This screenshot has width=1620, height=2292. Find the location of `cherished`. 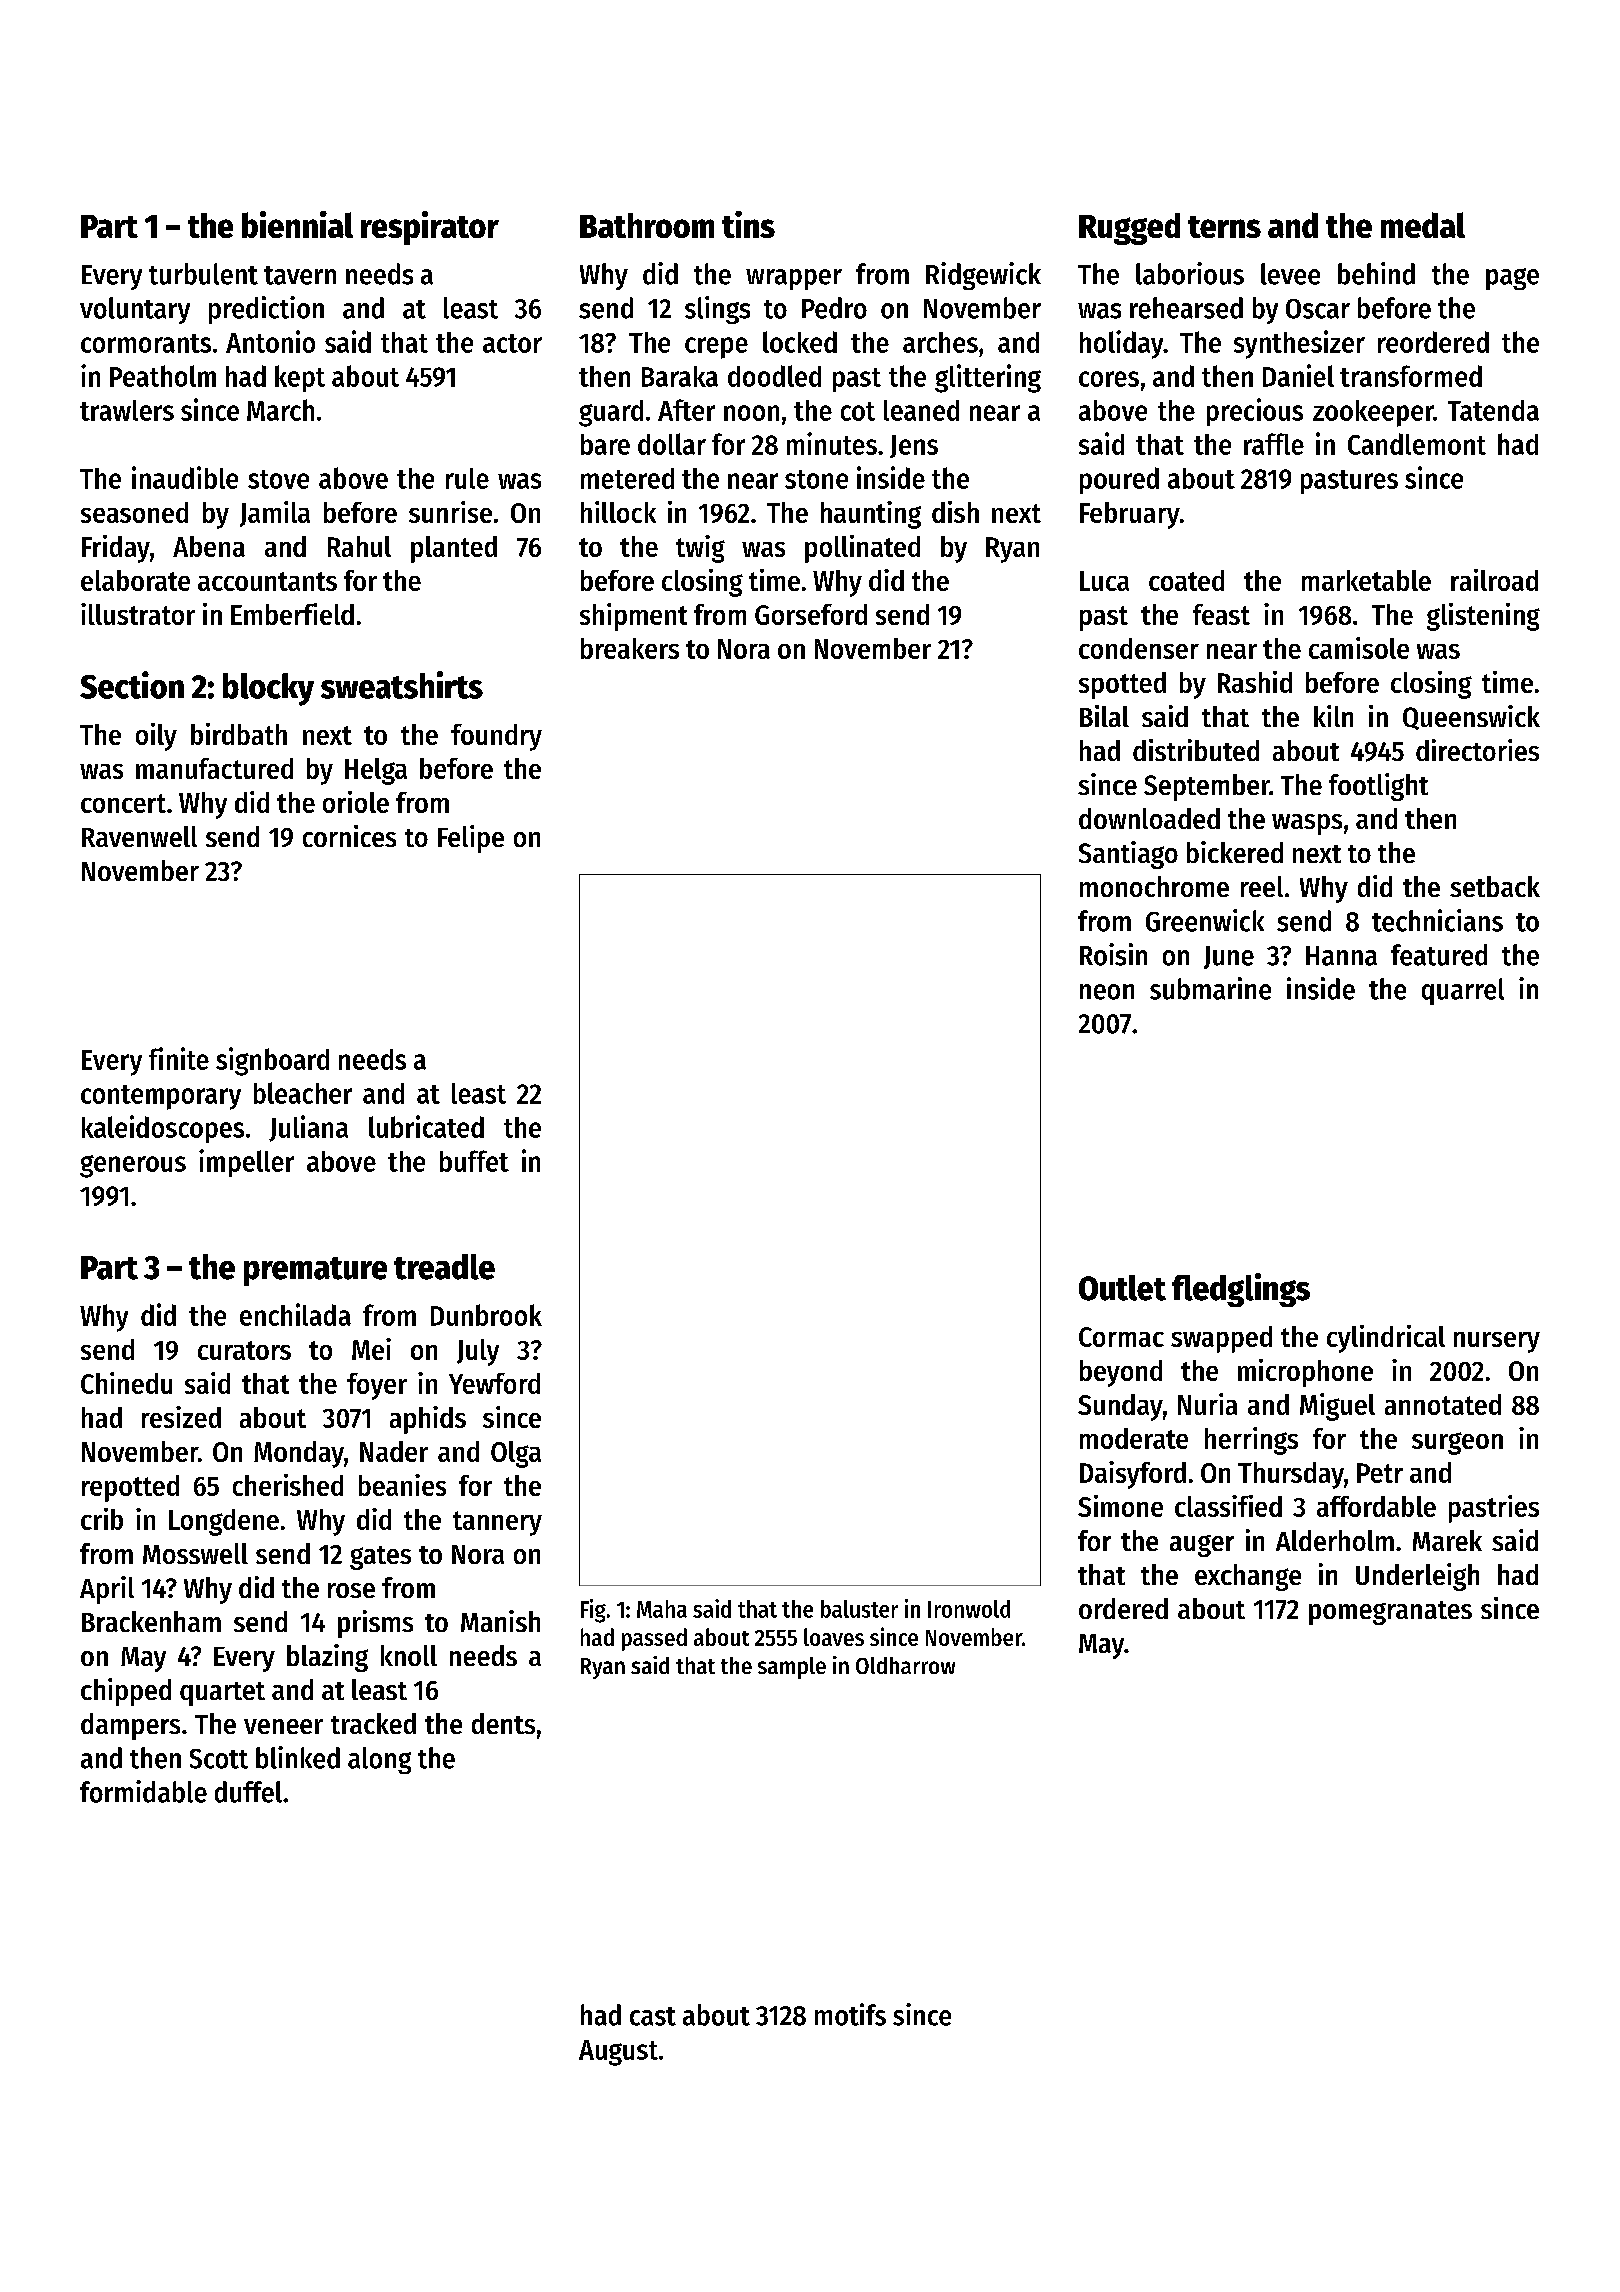

cherished is located at coordinates (288, 1485).
